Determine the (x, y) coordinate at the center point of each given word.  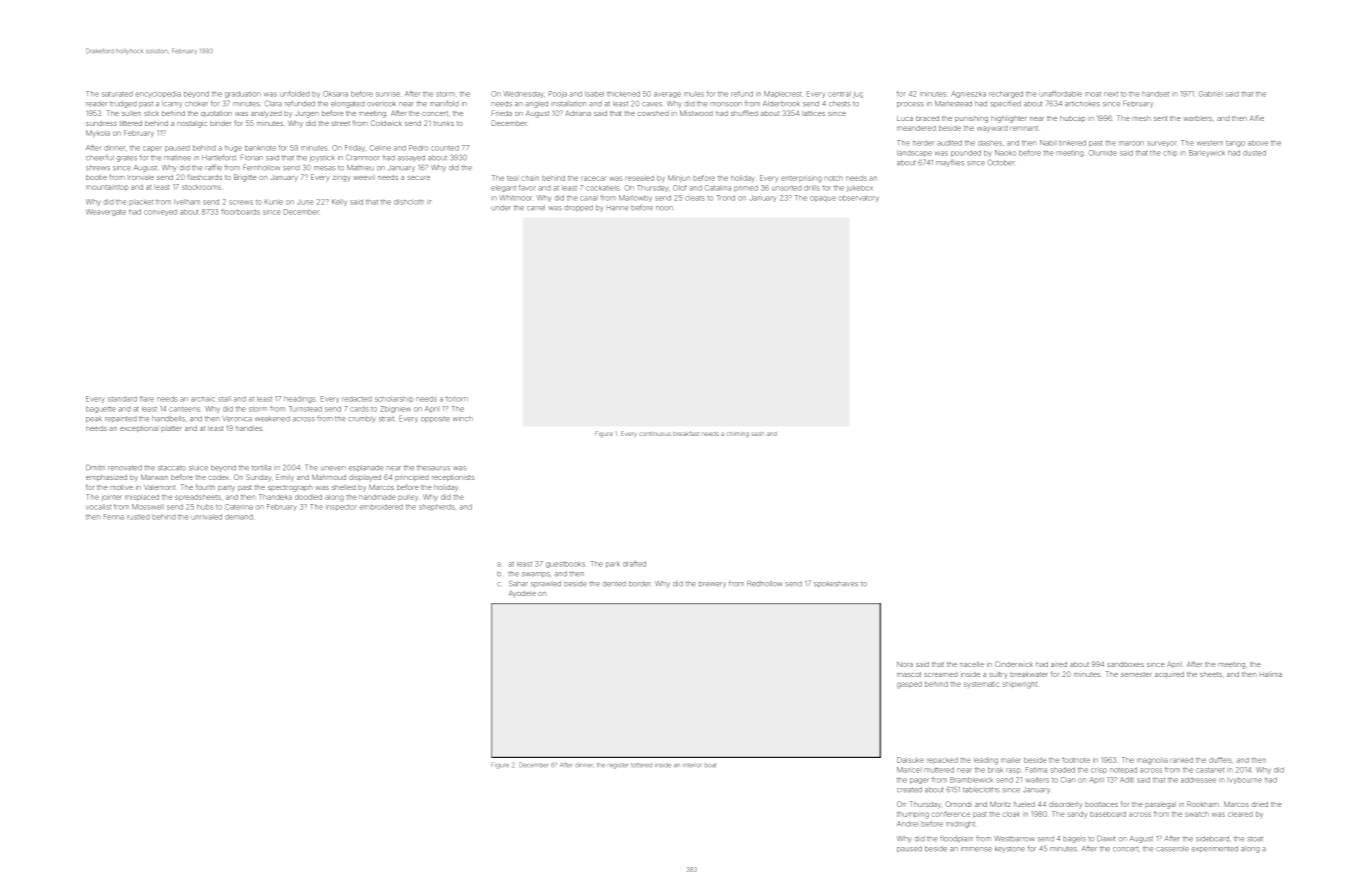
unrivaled (206, 517)
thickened (623, 94)
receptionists (453, 478)
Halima (1271, 674)
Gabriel (1211, 94)
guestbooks (565, 564)
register (618, 766)
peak (94, 419)
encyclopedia (158, 94)
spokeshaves (836, 584)
